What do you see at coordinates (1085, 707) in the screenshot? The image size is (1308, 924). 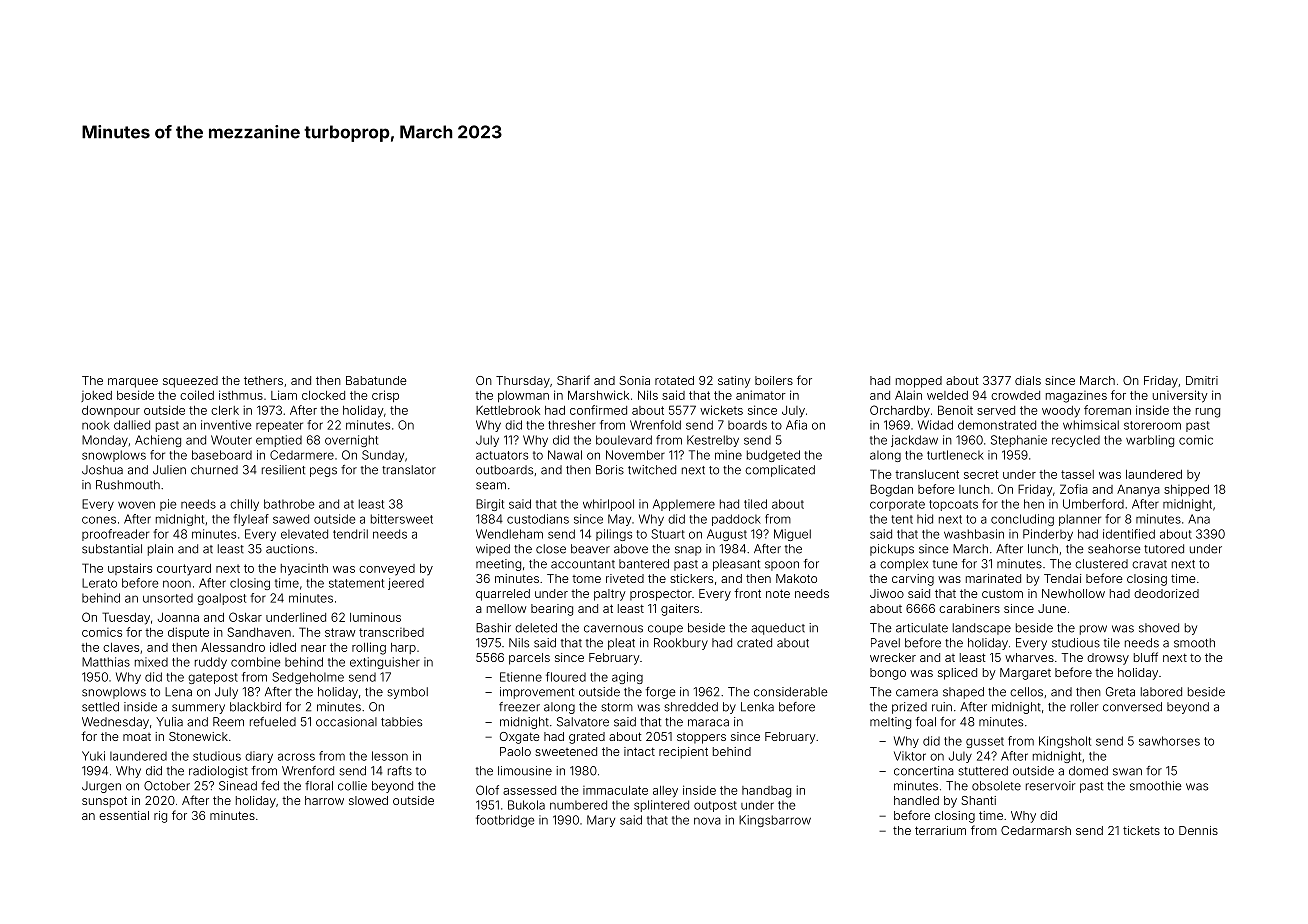 I see `roller` at bounding box center [1085, 707].
